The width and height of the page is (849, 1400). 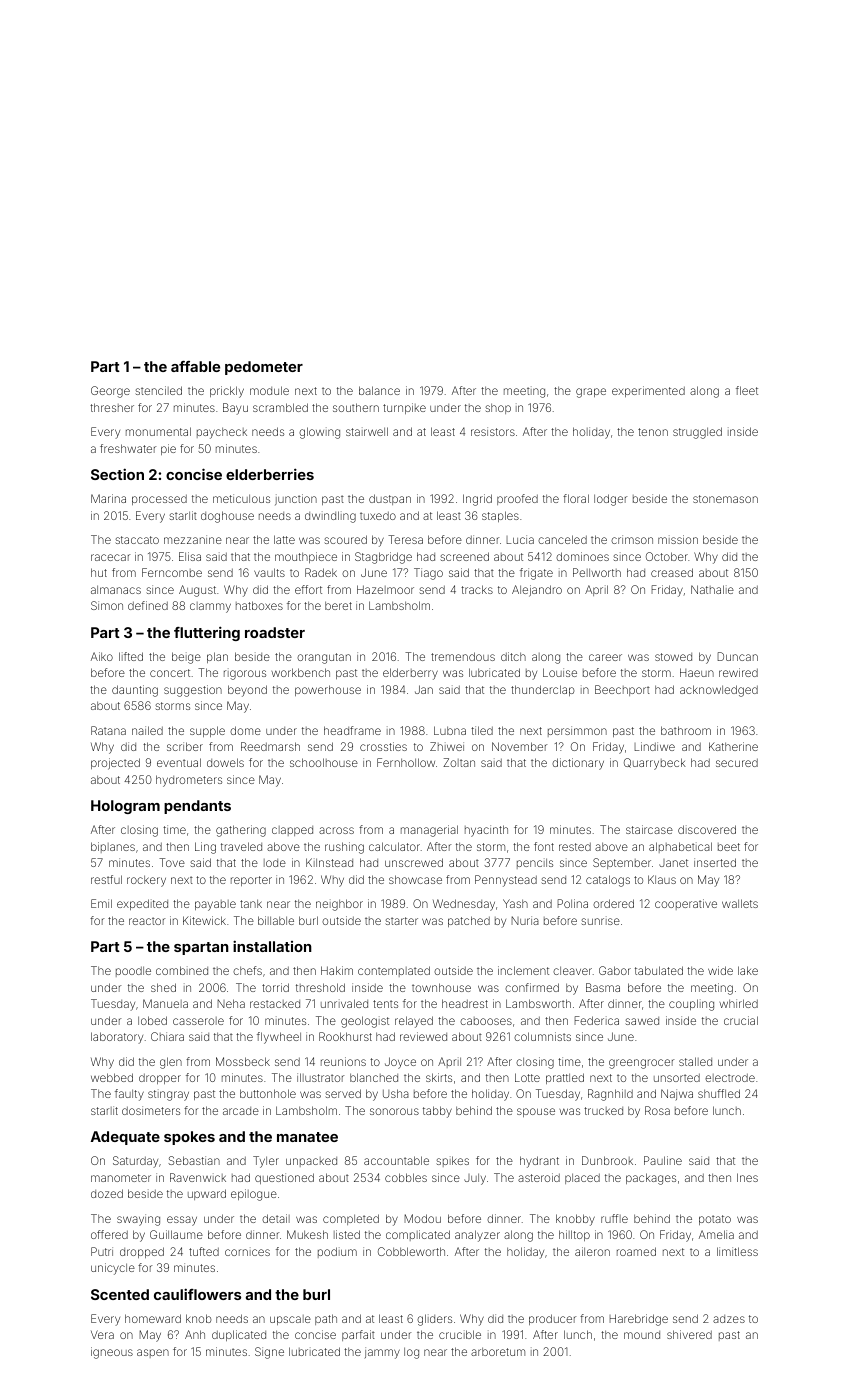 What do you see at coordinates (159, 390) in the page?
I see `stenciled` at bounding box center [159, 390].
